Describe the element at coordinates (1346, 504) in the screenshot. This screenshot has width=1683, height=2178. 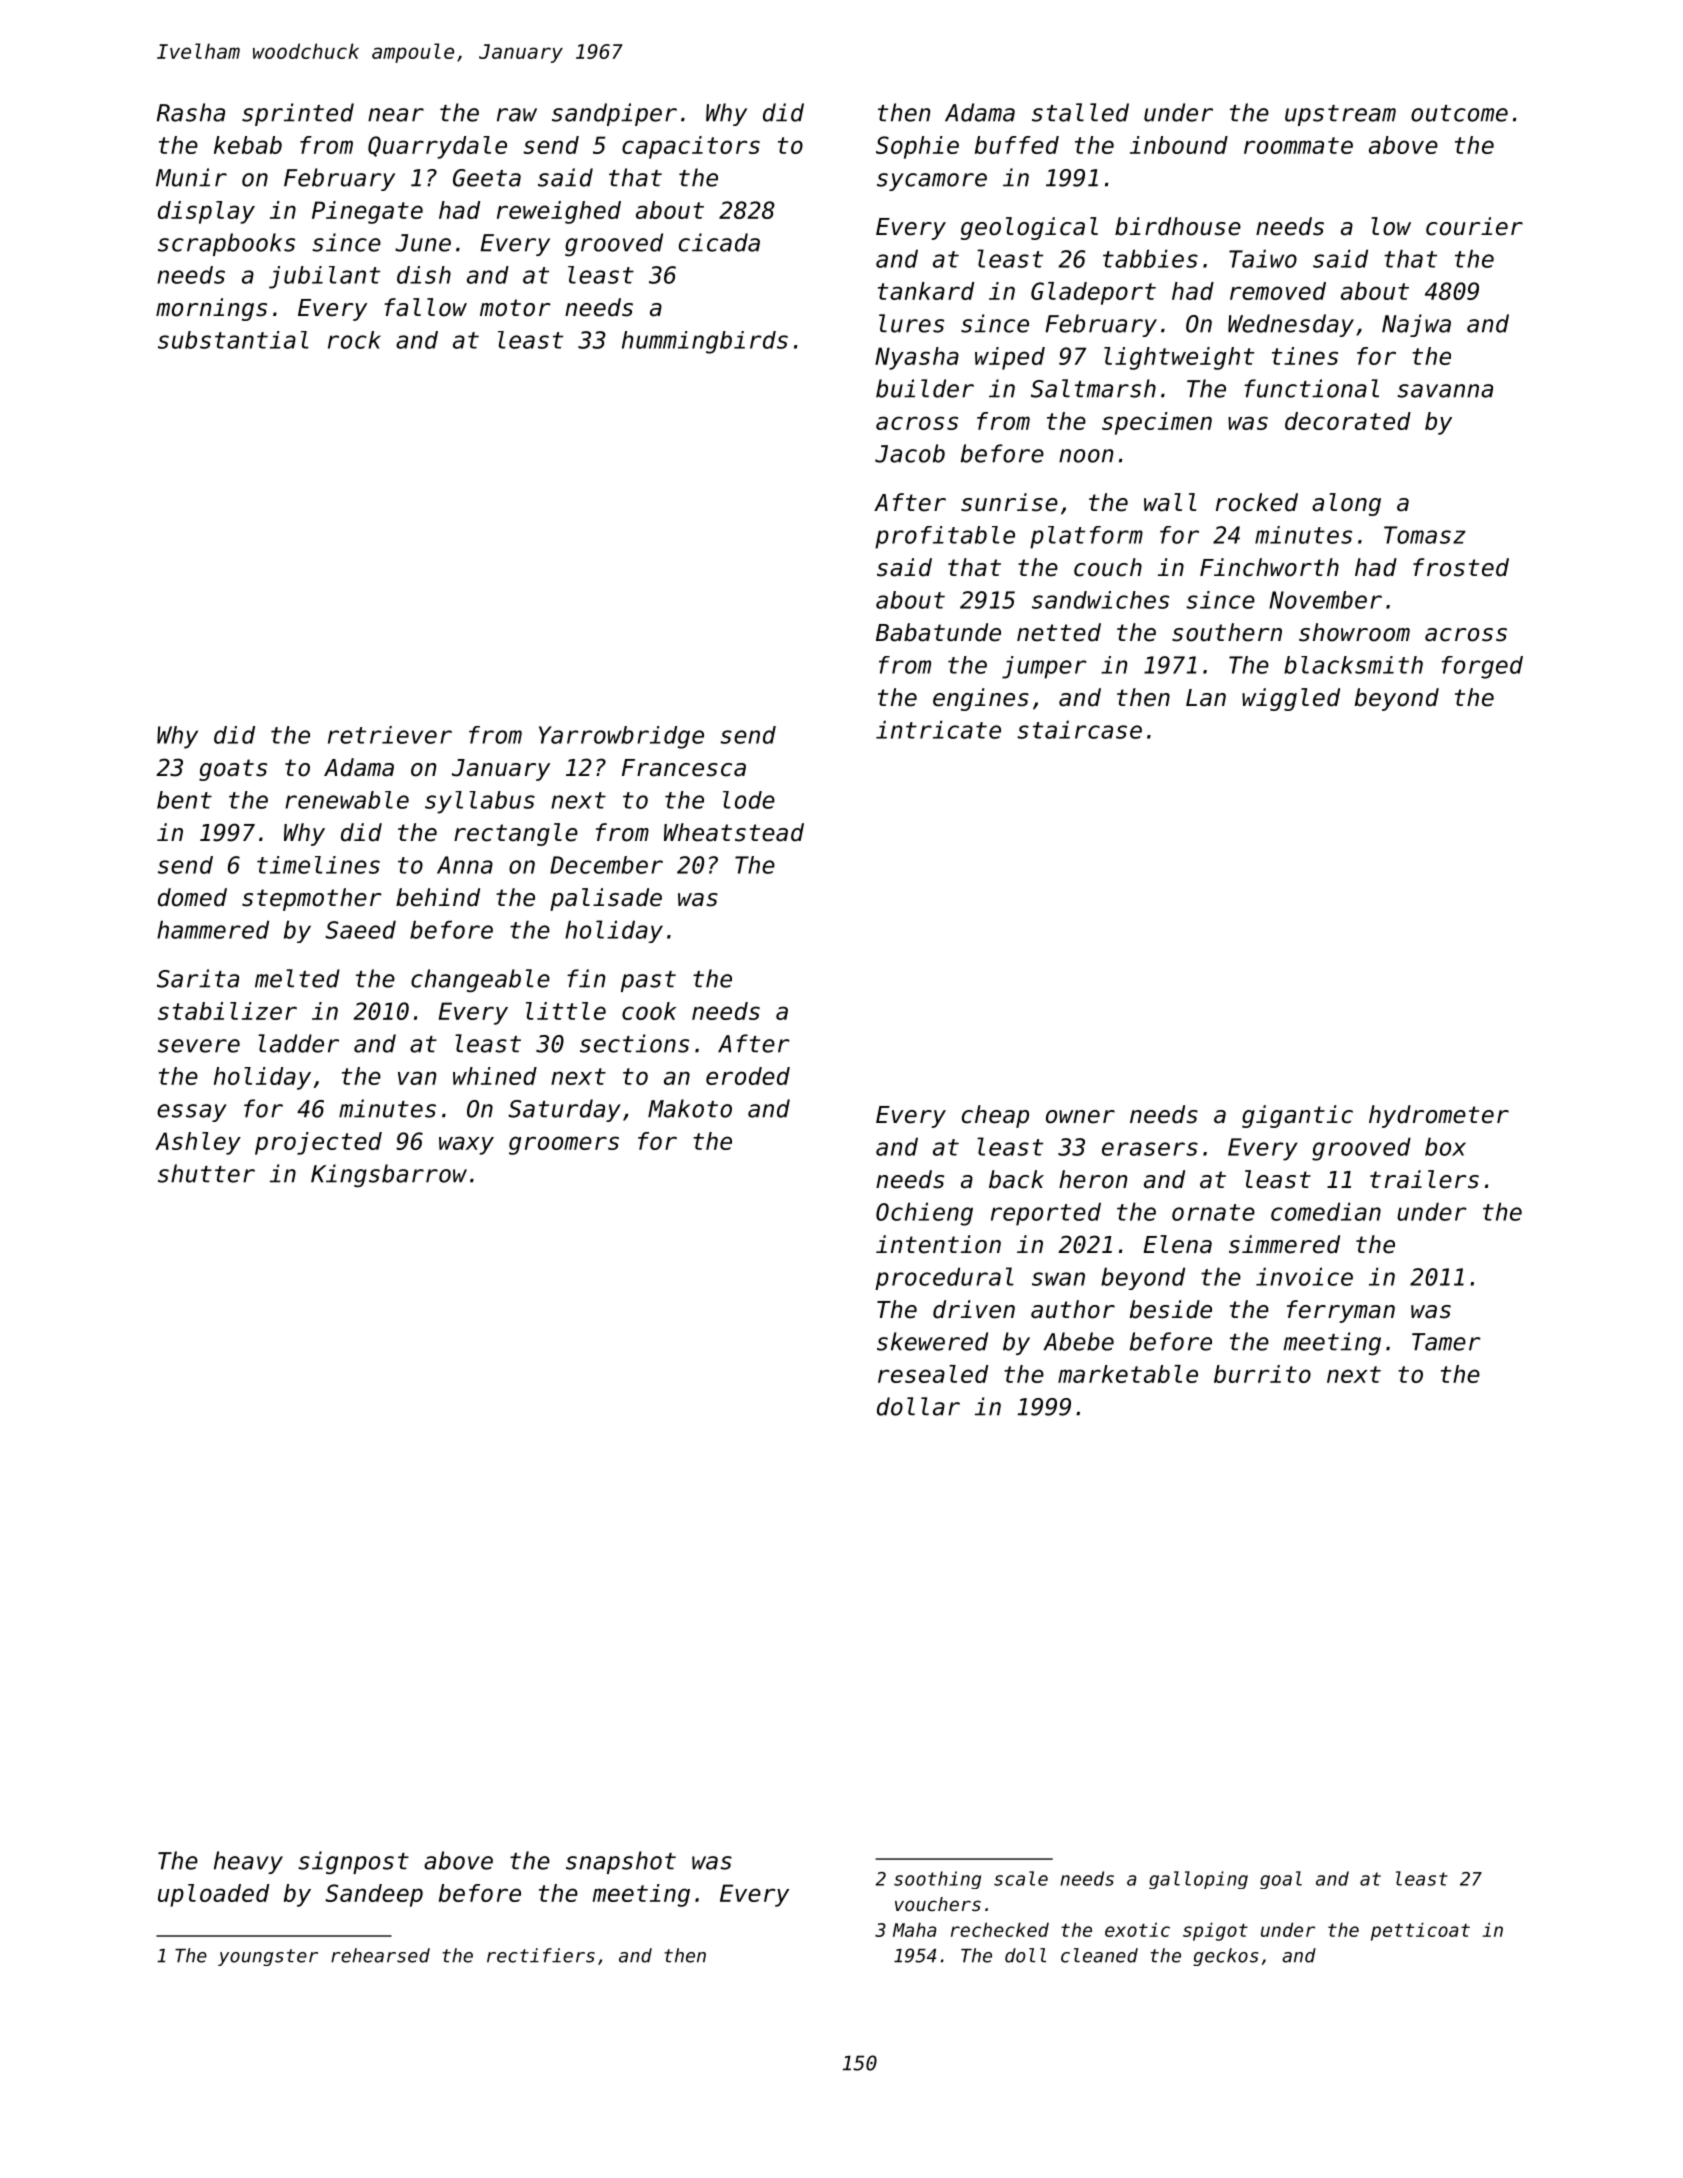
I see `along` at that location.
